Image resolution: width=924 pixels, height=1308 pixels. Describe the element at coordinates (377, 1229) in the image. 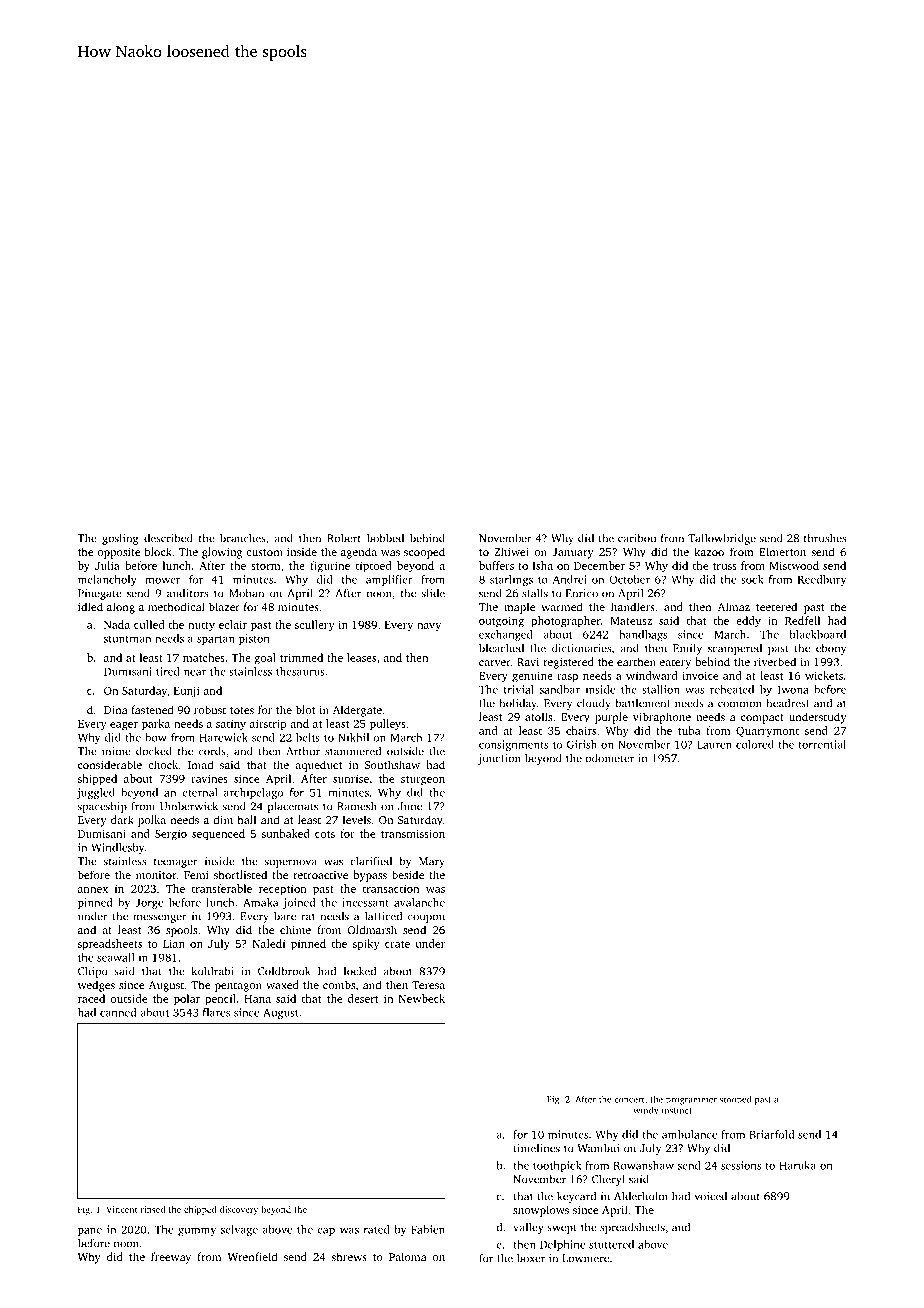

I see `rated` at that location.
